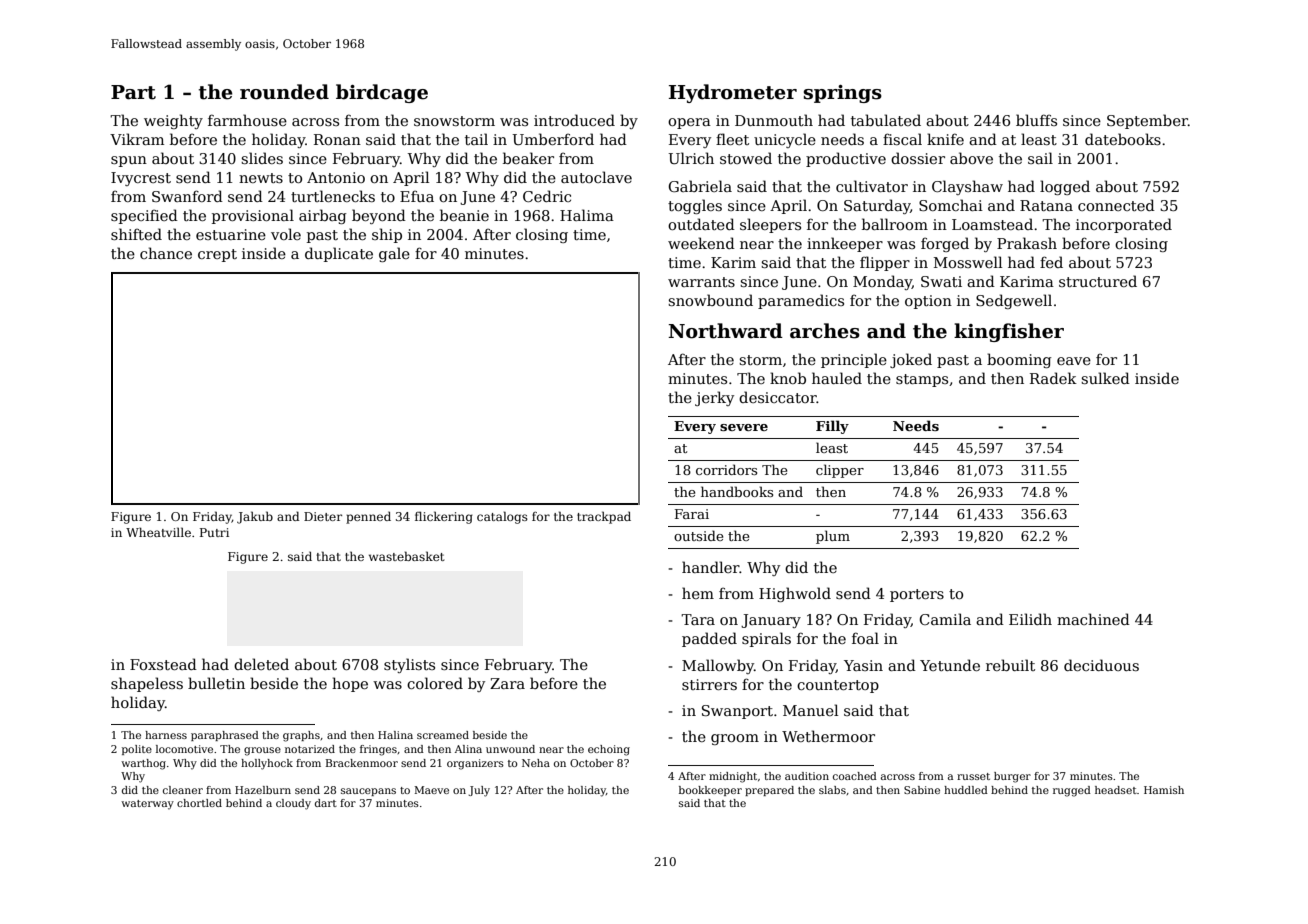  What do you see at coordinates (714, 398) in the image?
I see `jerky` at bounding box center [714, 398].
